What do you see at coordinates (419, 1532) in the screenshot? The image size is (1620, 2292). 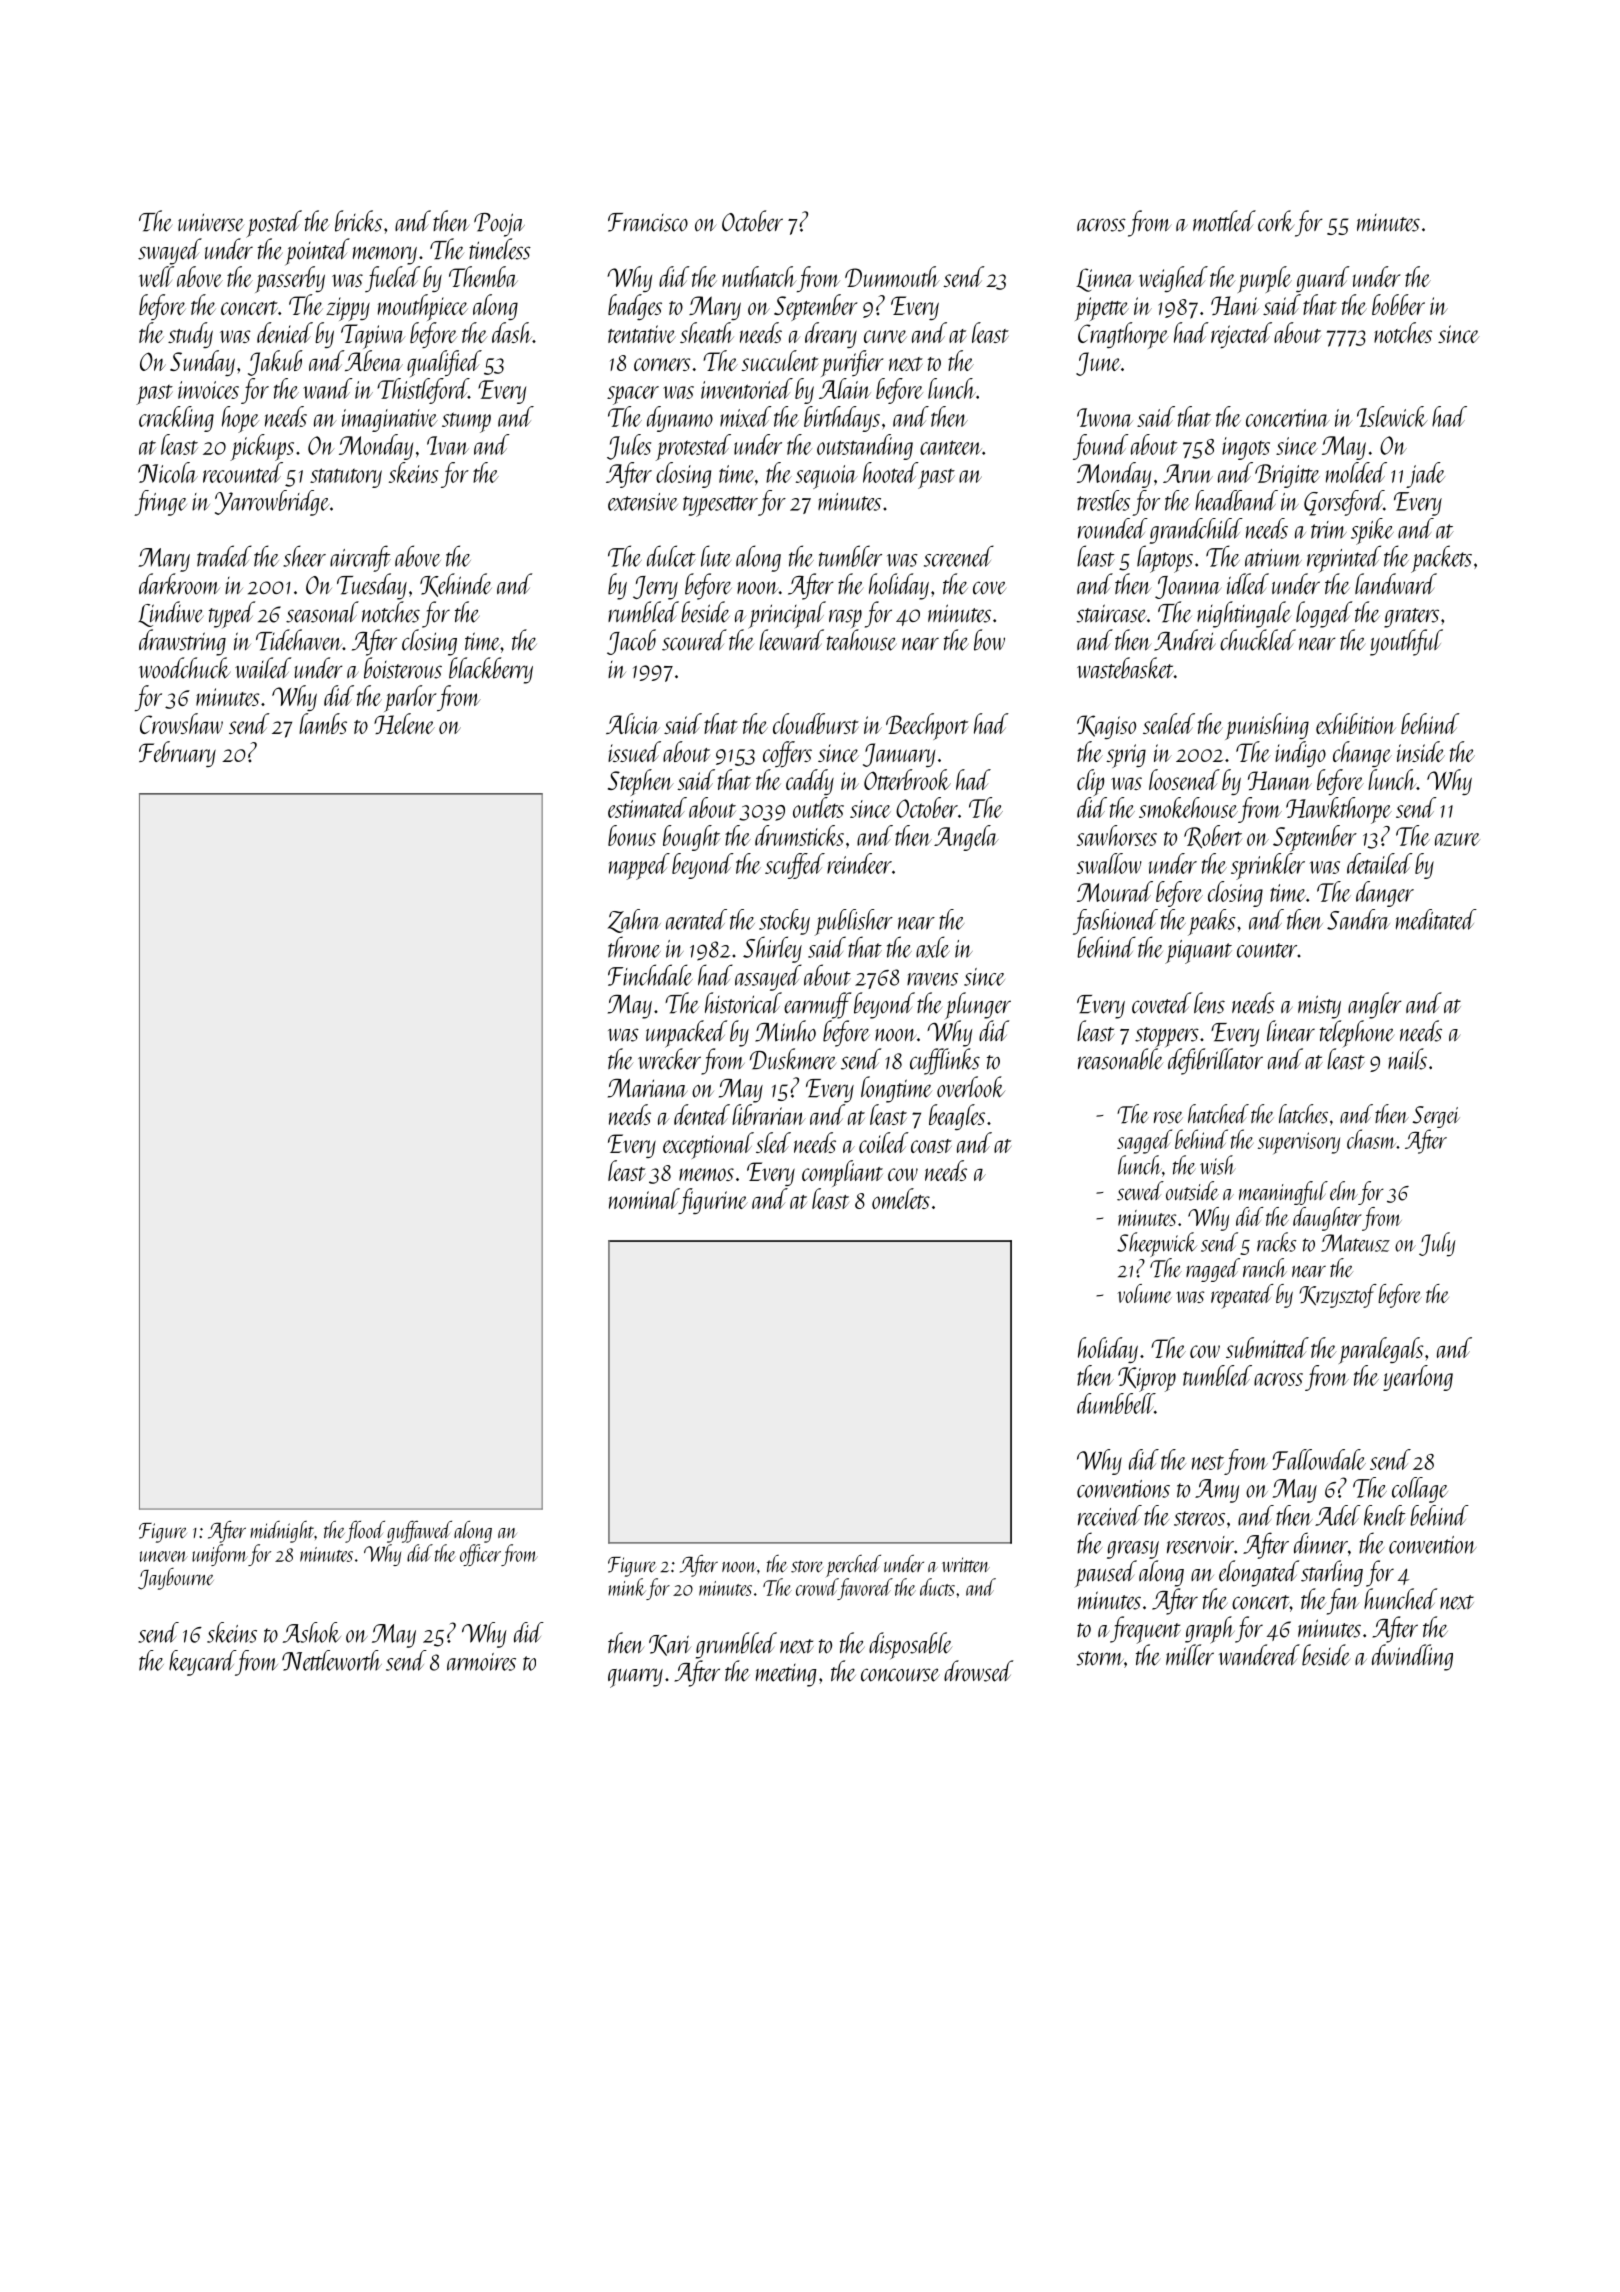 I see `guffawed` at bounding box center [419, 1532].
